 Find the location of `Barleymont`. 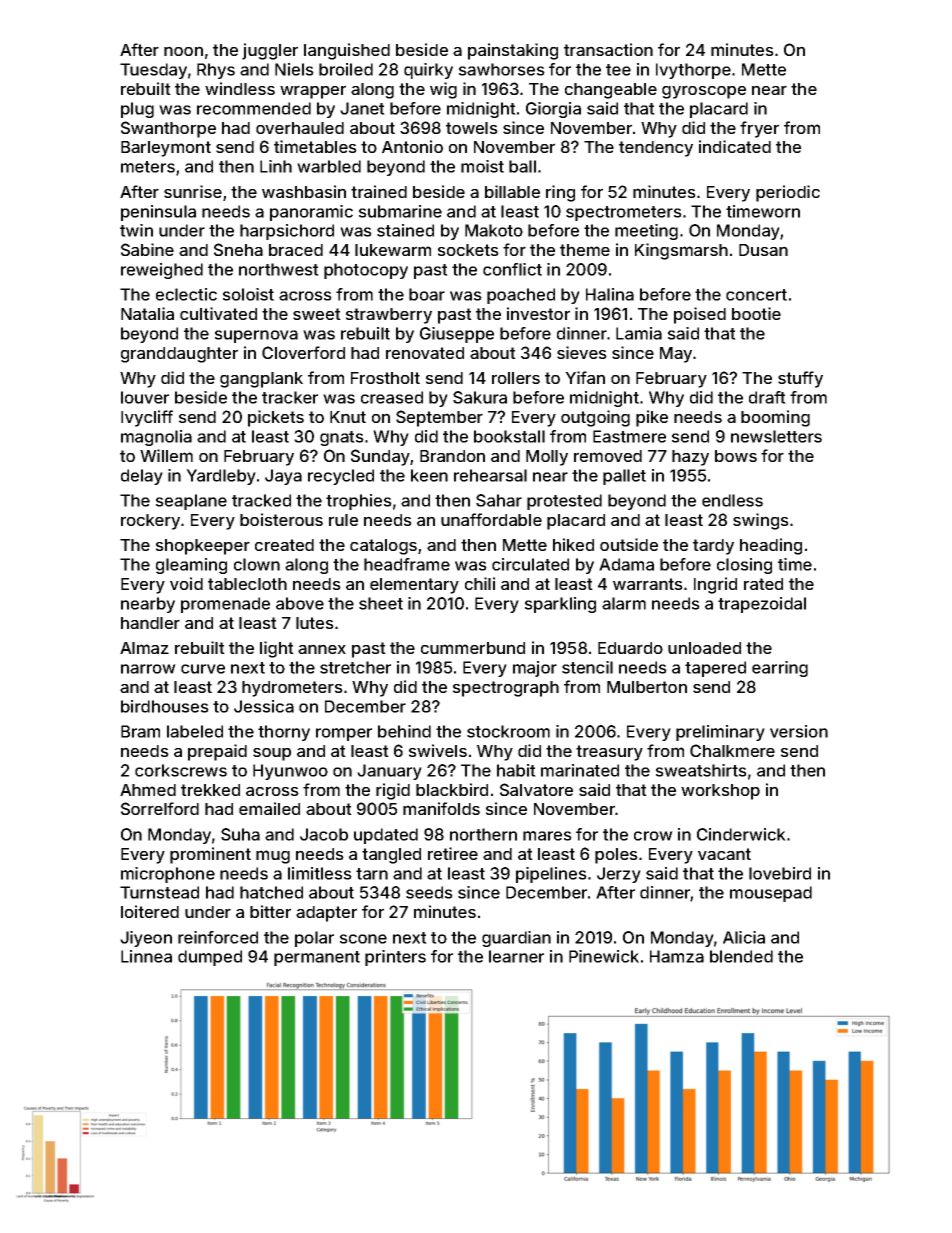

Barleymont is located at coordinates (166, 149).
